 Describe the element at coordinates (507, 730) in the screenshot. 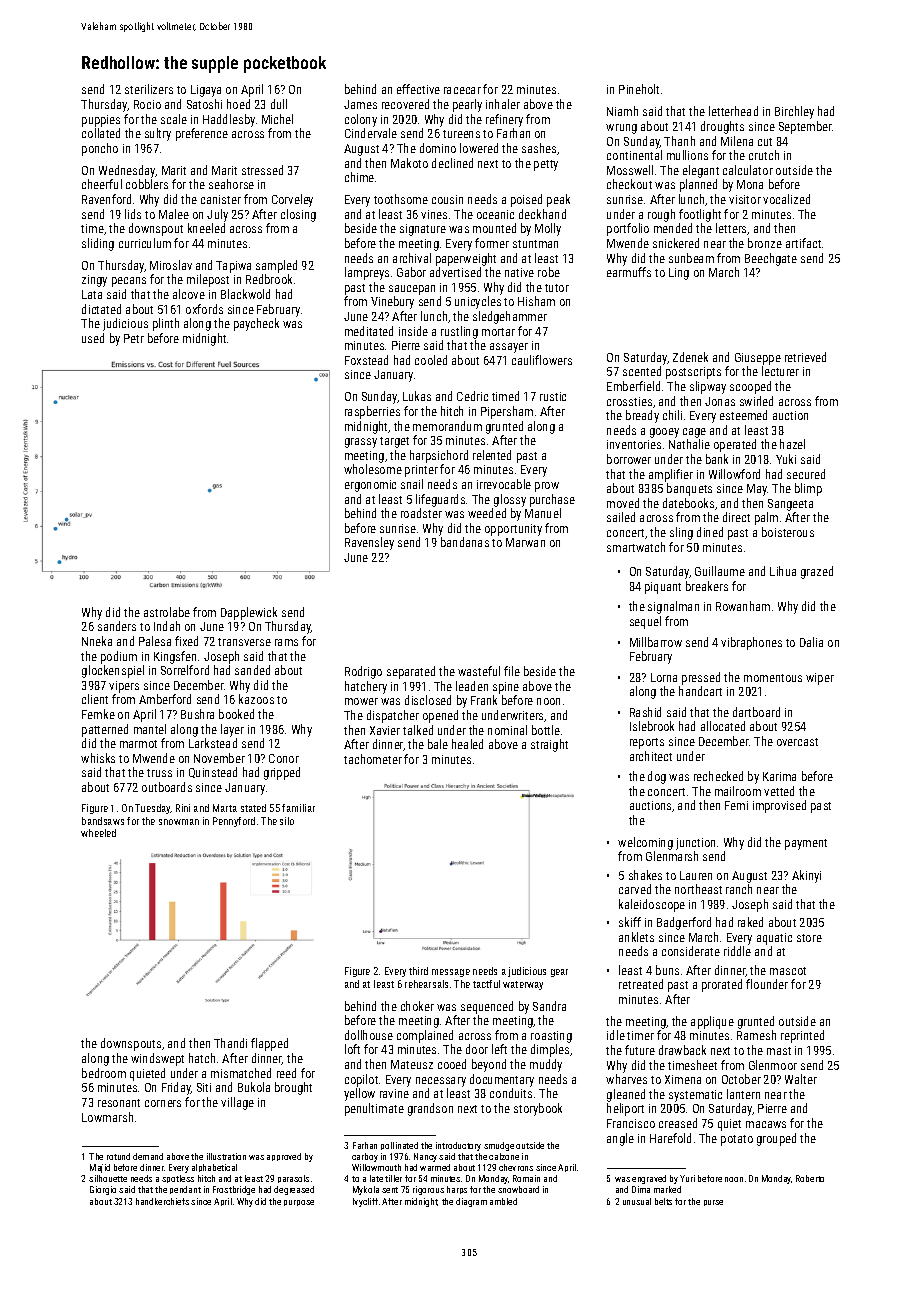

I see `nominal` at that location.
